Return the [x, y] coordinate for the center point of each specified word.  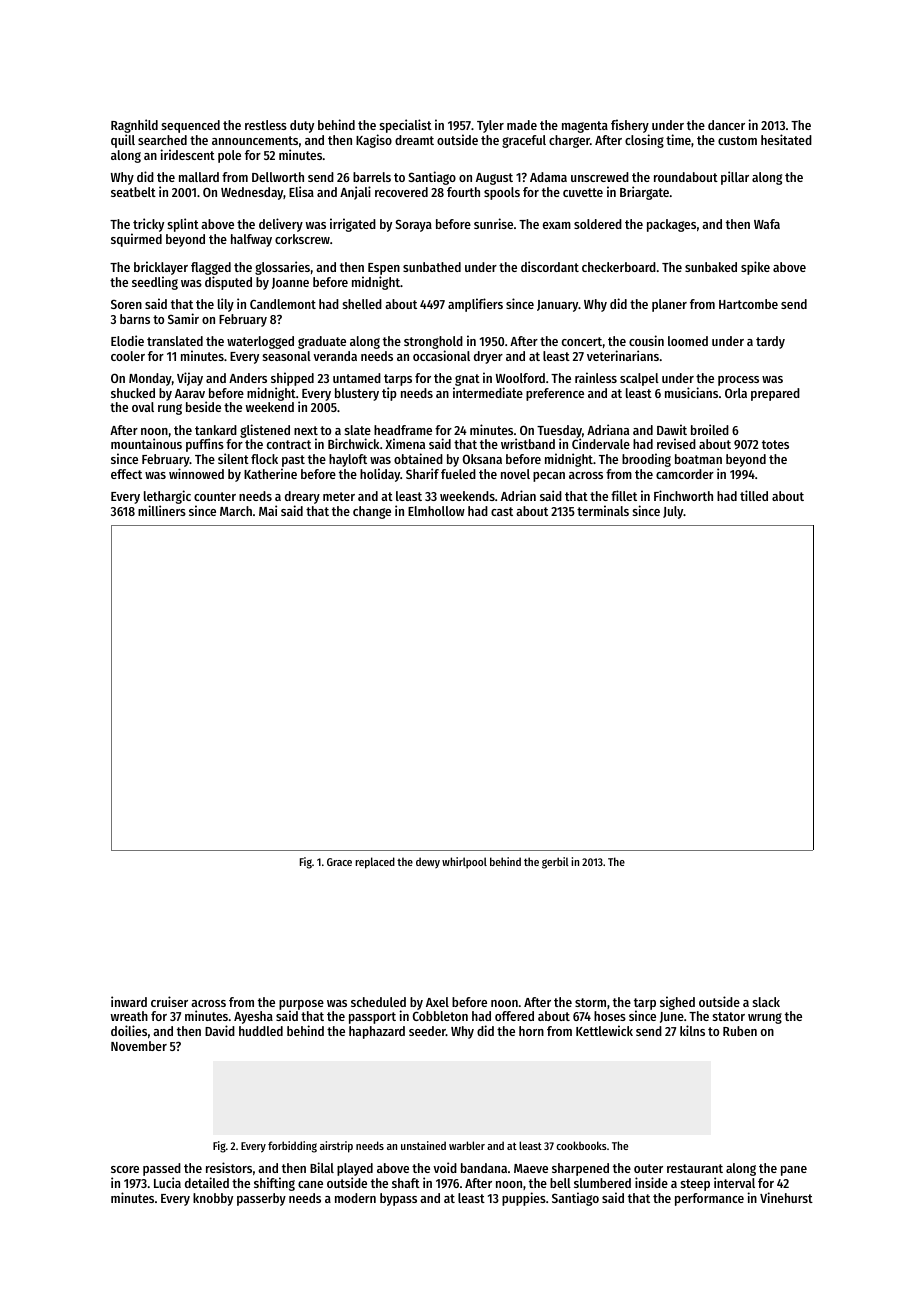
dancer [726, 125]
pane [794, 1171]
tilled [754, 495]
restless [266, 125]
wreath [129, 1016]
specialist [406, 126]
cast [502, 511]
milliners [162, 510]
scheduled [378, 1002]
